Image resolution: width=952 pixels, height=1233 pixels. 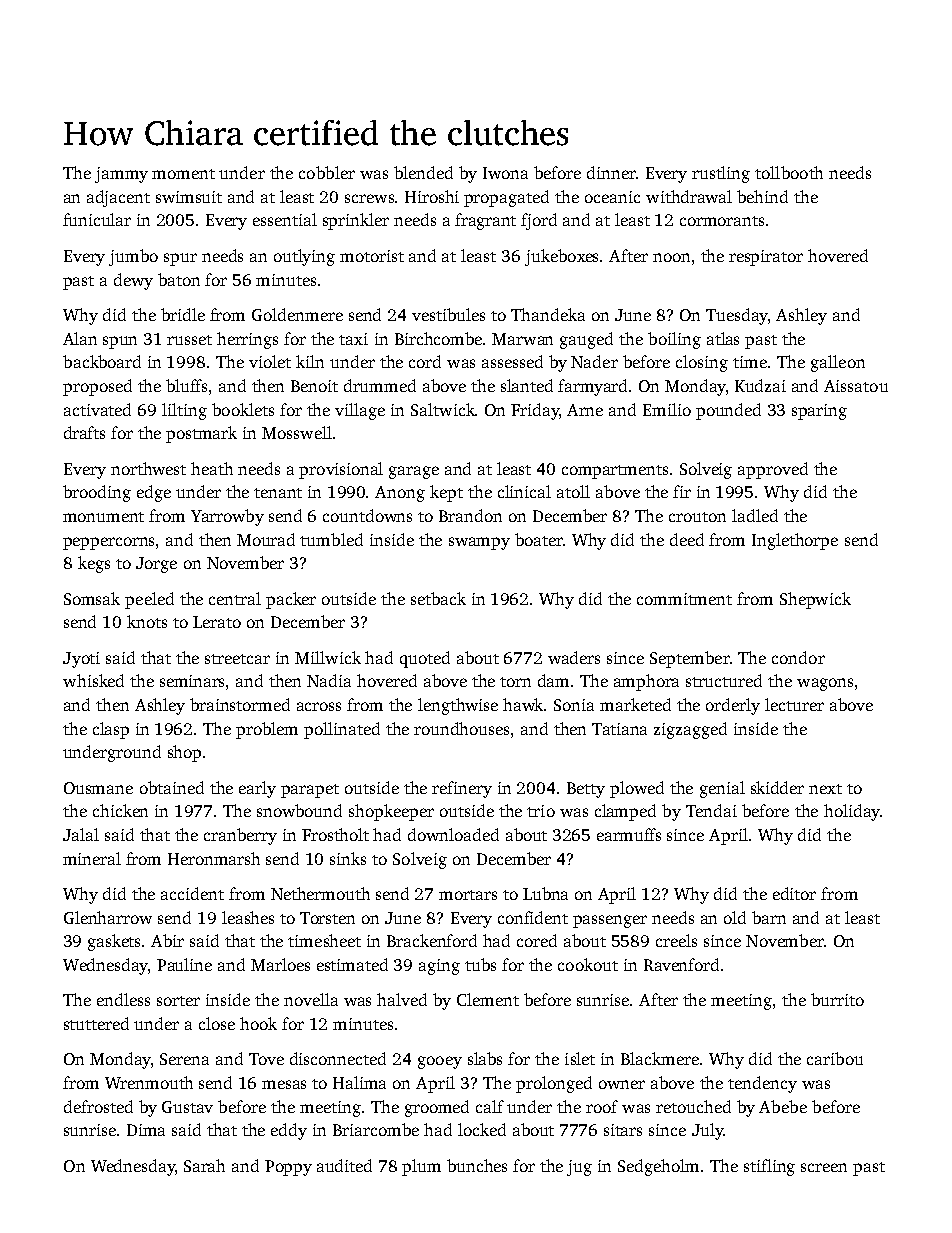 What do you see at coordinates (96, 1023) in the image?
I see `stuttered` at bounding box center [96, 1023].
